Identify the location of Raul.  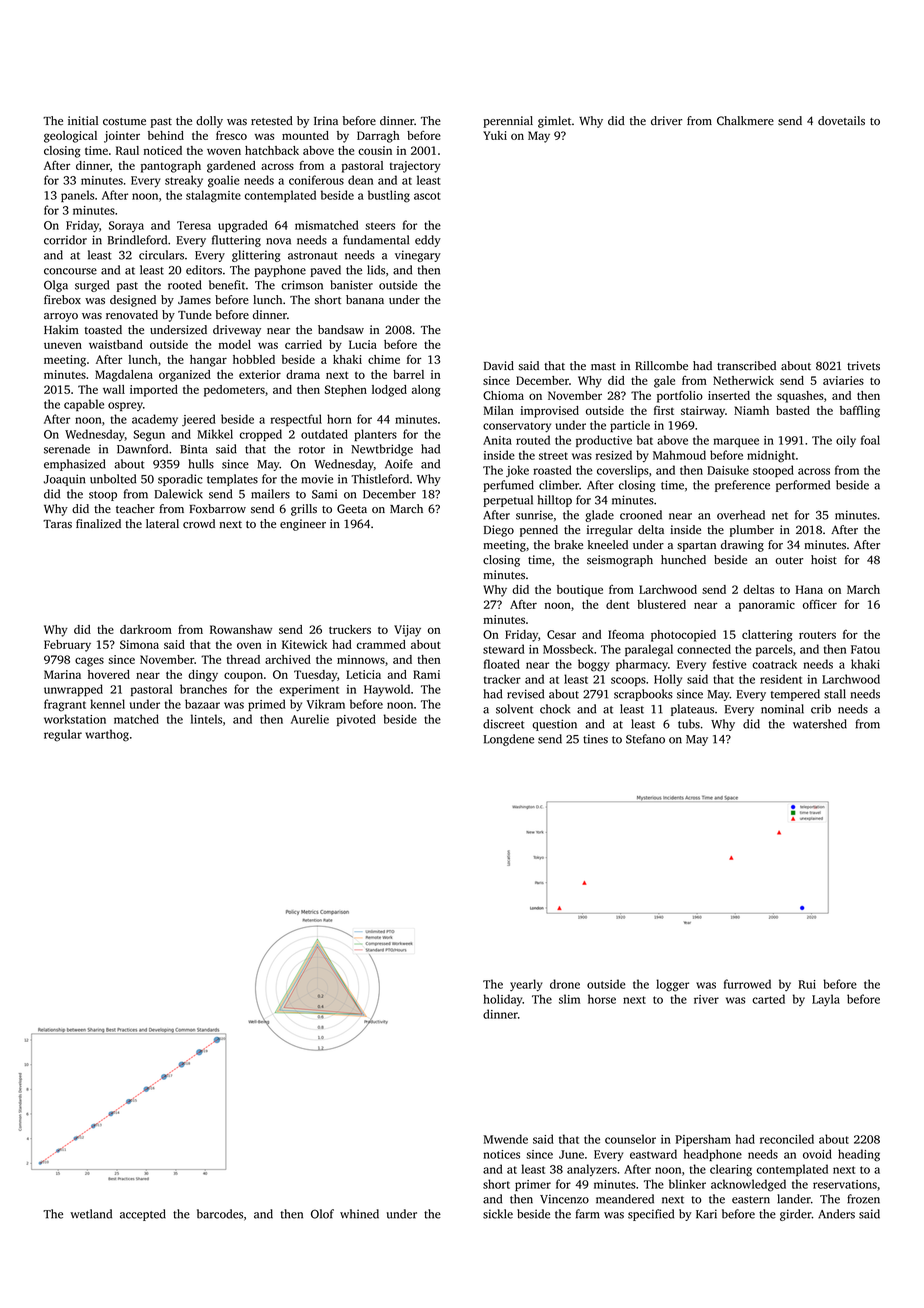
(127, 150).
